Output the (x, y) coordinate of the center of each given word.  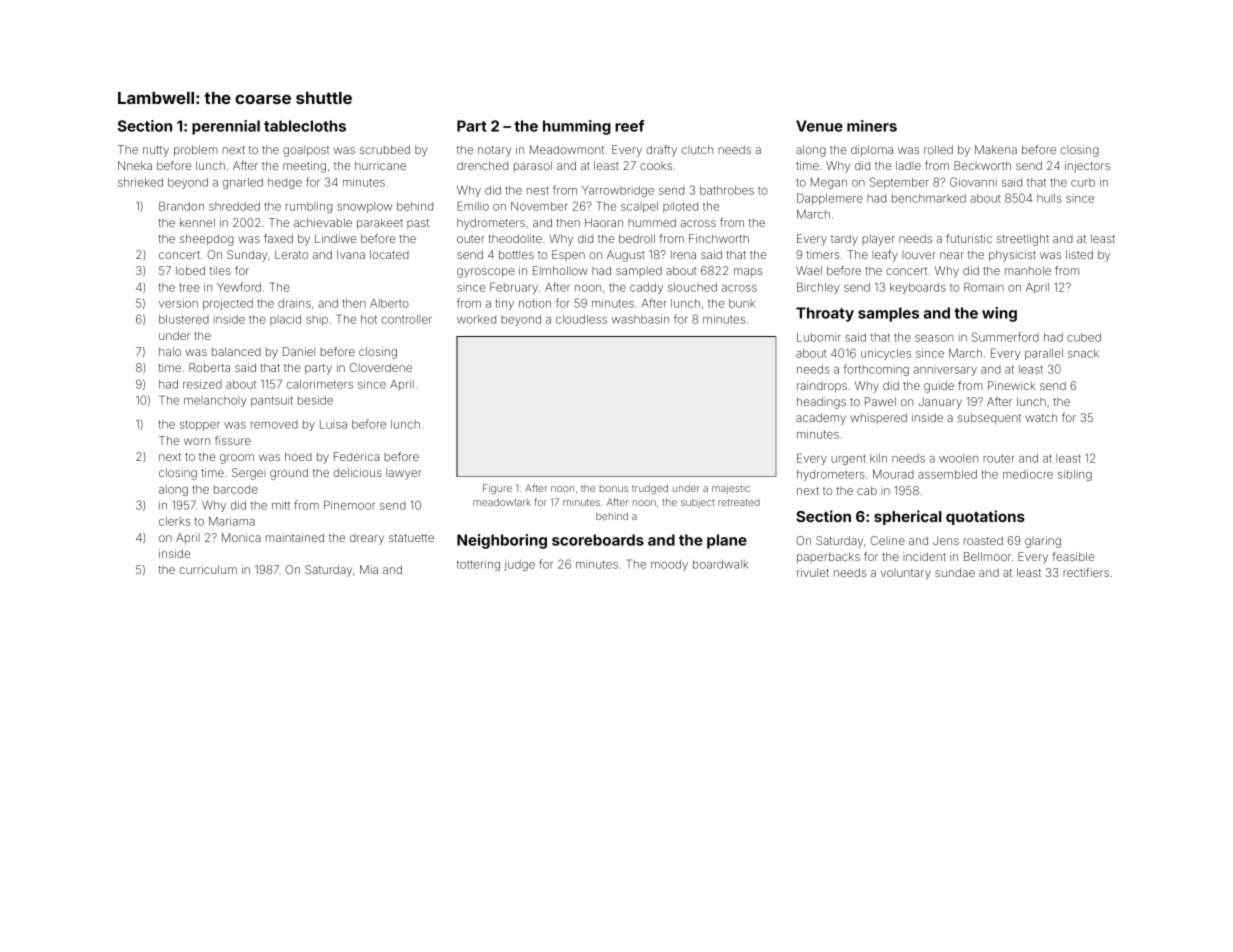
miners (872, 126)
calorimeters (320, 384)
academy (821, 419)
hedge (285, 183)
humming (577, 127)
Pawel (880, 401)
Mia (369, 569)
